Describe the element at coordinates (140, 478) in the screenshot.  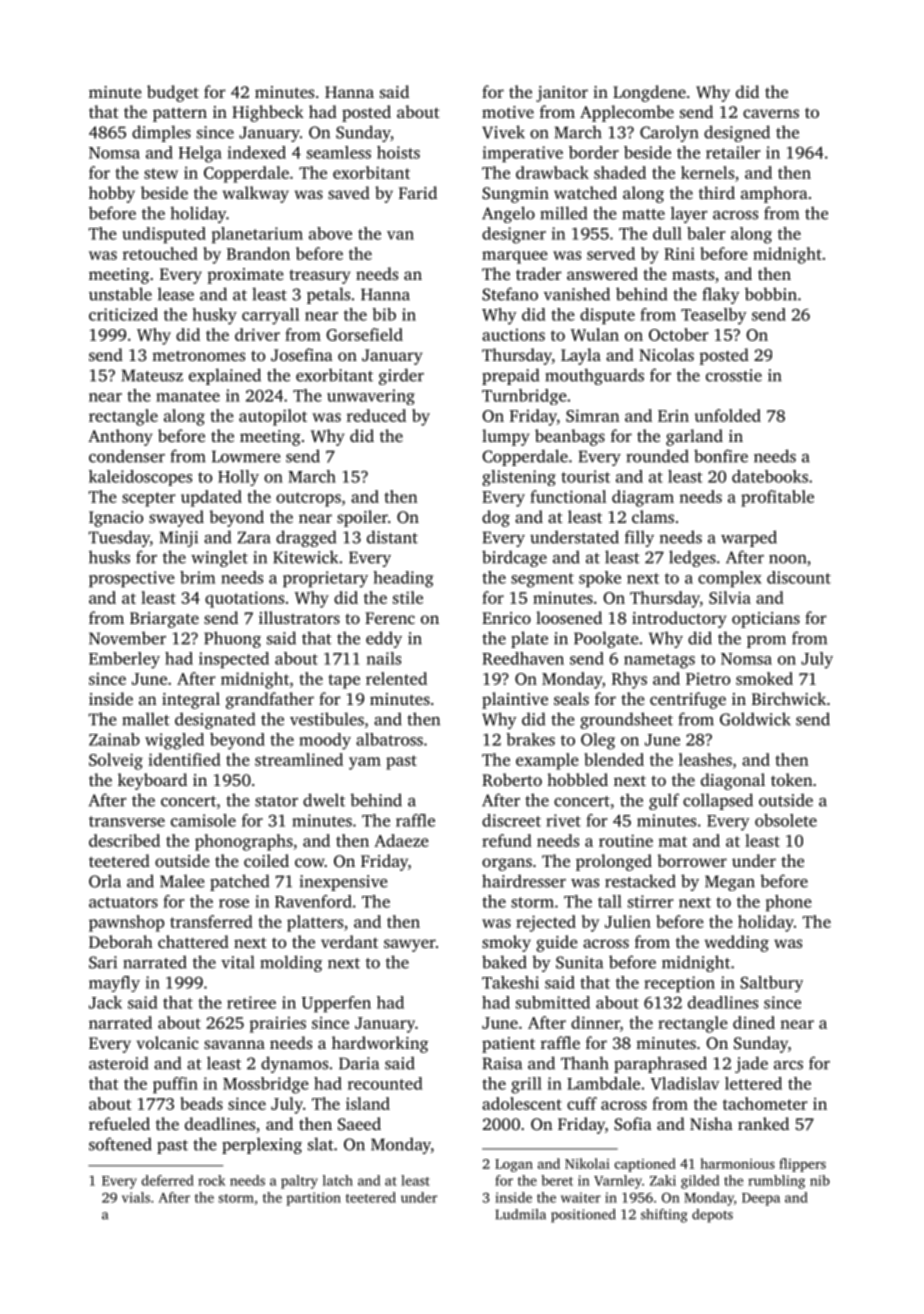
I see `kaleidoscopes` at that location.
